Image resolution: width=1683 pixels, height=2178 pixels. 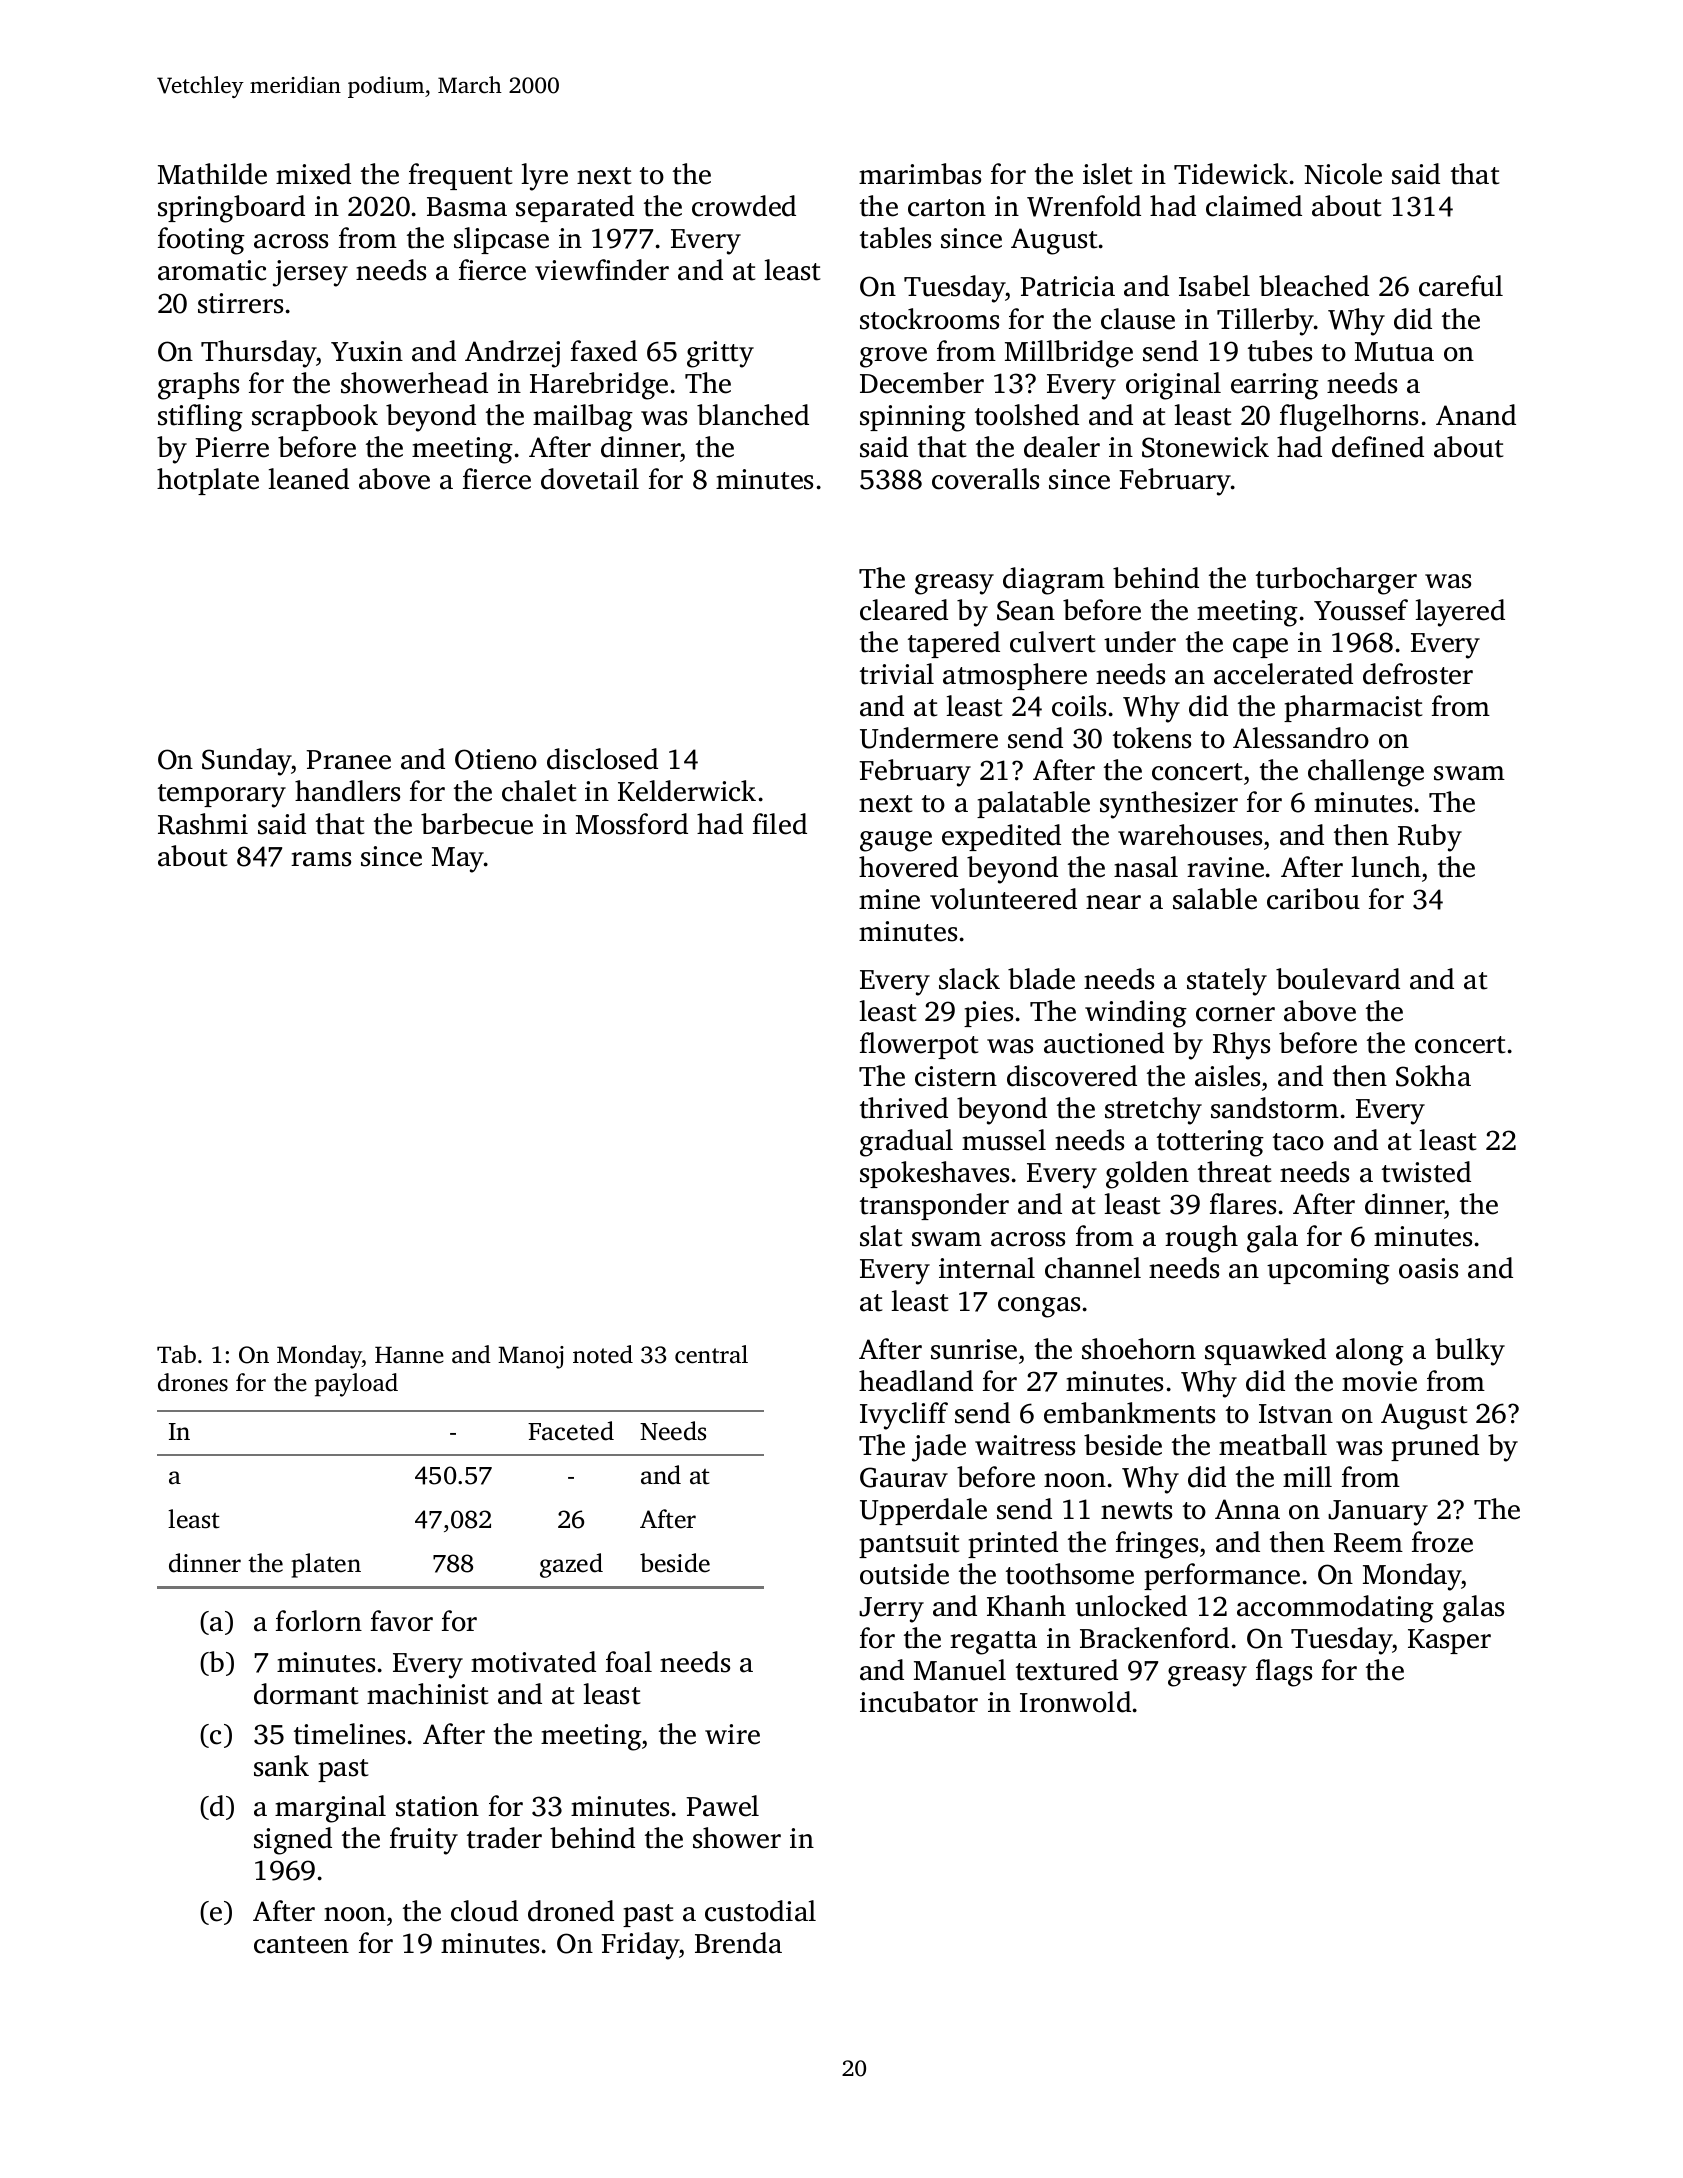 I want to click on May, so click(x=458, y=860).
